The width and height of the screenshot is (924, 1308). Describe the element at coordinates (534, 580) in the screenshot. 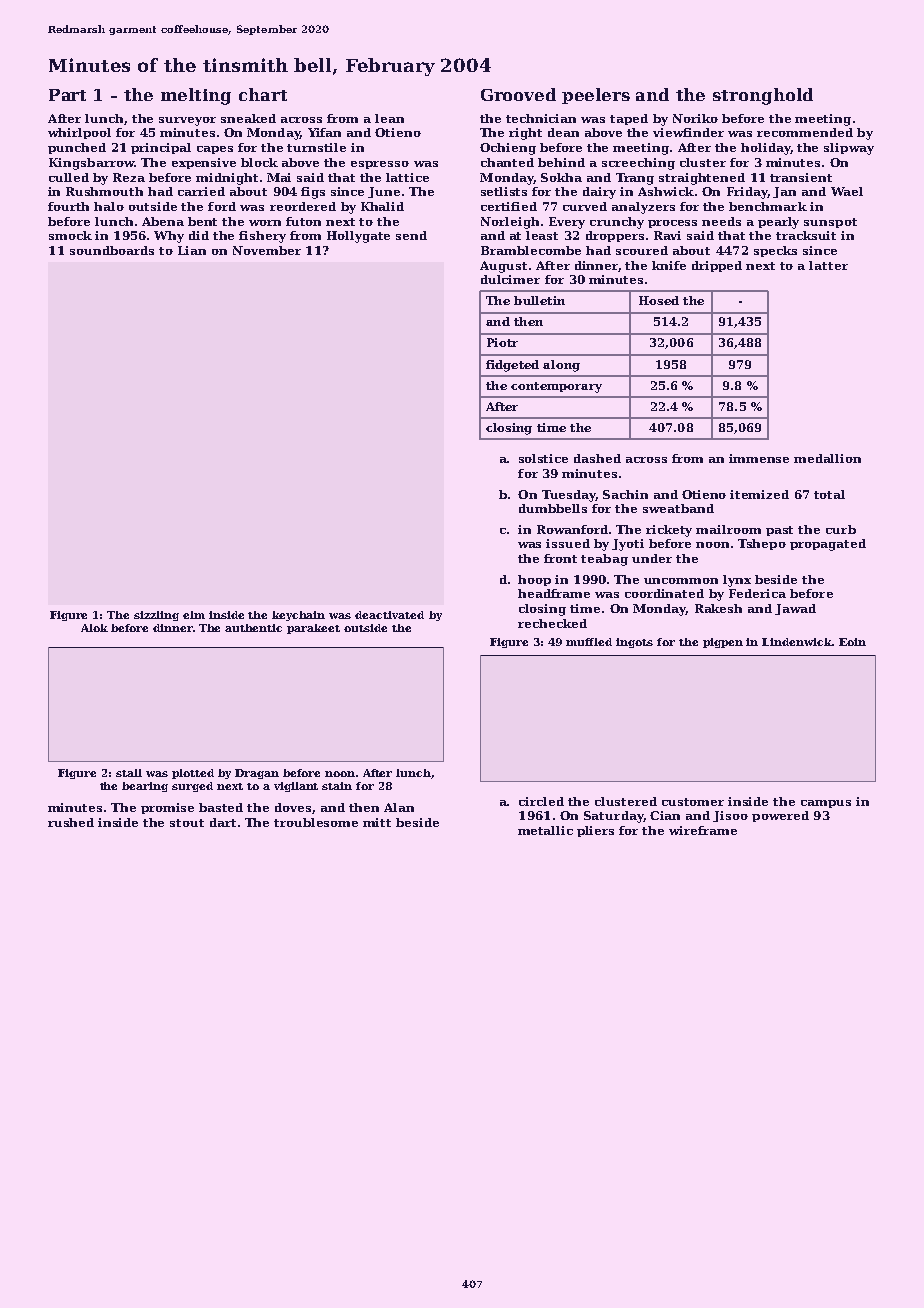

I see `hoop` at that location.
